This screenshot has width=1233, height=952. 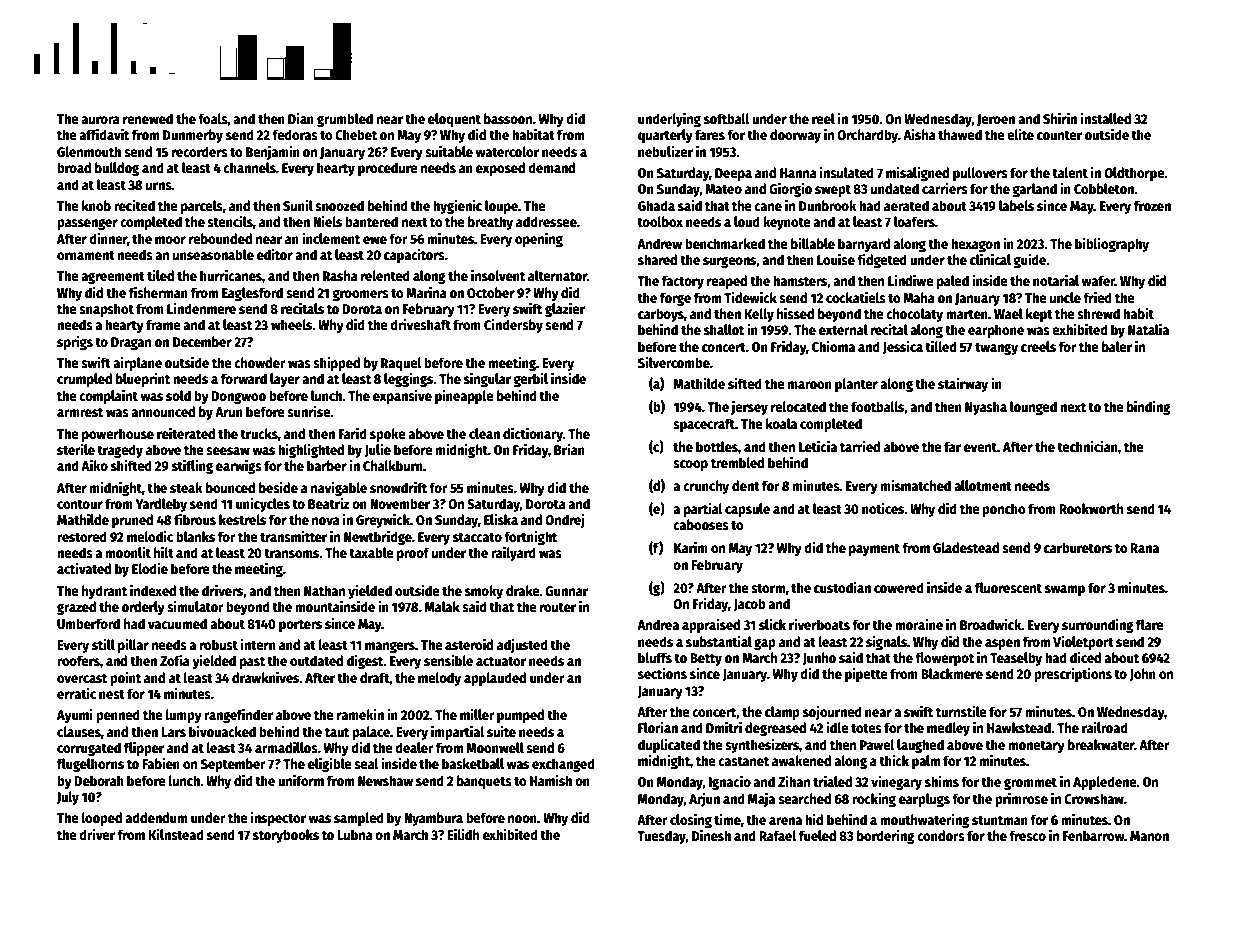 What do you see at coordinates (463, 834) in the screenshot?
I see `Eilidh` at bounding box center [463, 834].
